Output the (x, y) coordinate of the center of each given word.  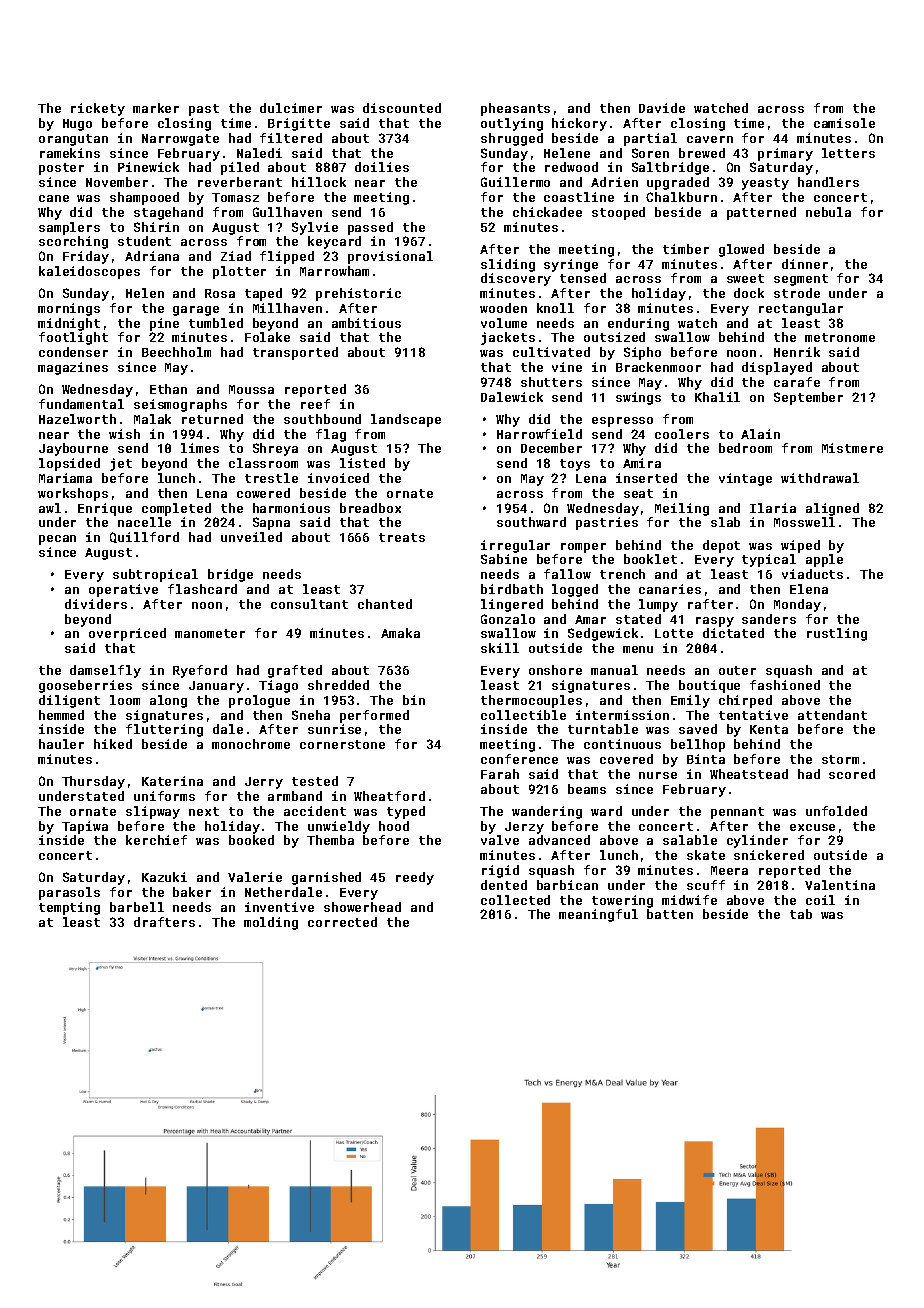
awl (50, 508)
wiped (800, 546)
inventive (279, 907)
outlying (512, 124)
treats (402, 537)
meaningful (598, 915)
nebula (828, 212)
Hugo (77, 125)
